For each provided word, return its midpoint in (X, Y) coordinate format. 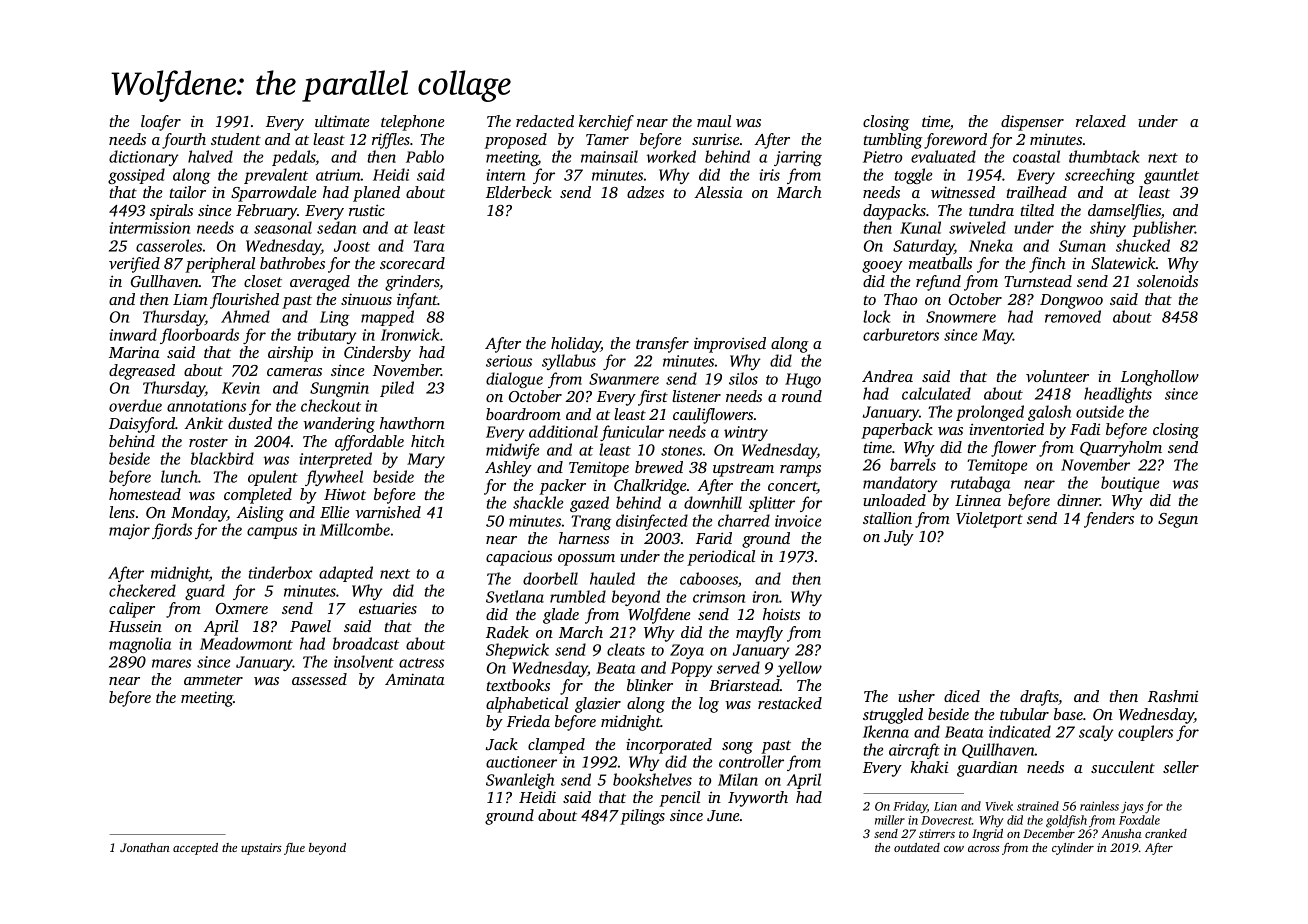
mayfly (759, 634)
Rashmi (1173, 696)
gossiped (136, 176)
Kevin (241, 388)
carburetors (901, 334)
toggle (913, 176)
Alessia (718, 192)
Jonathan (145, 847)
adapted (346, 574)
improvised (730, 345)
